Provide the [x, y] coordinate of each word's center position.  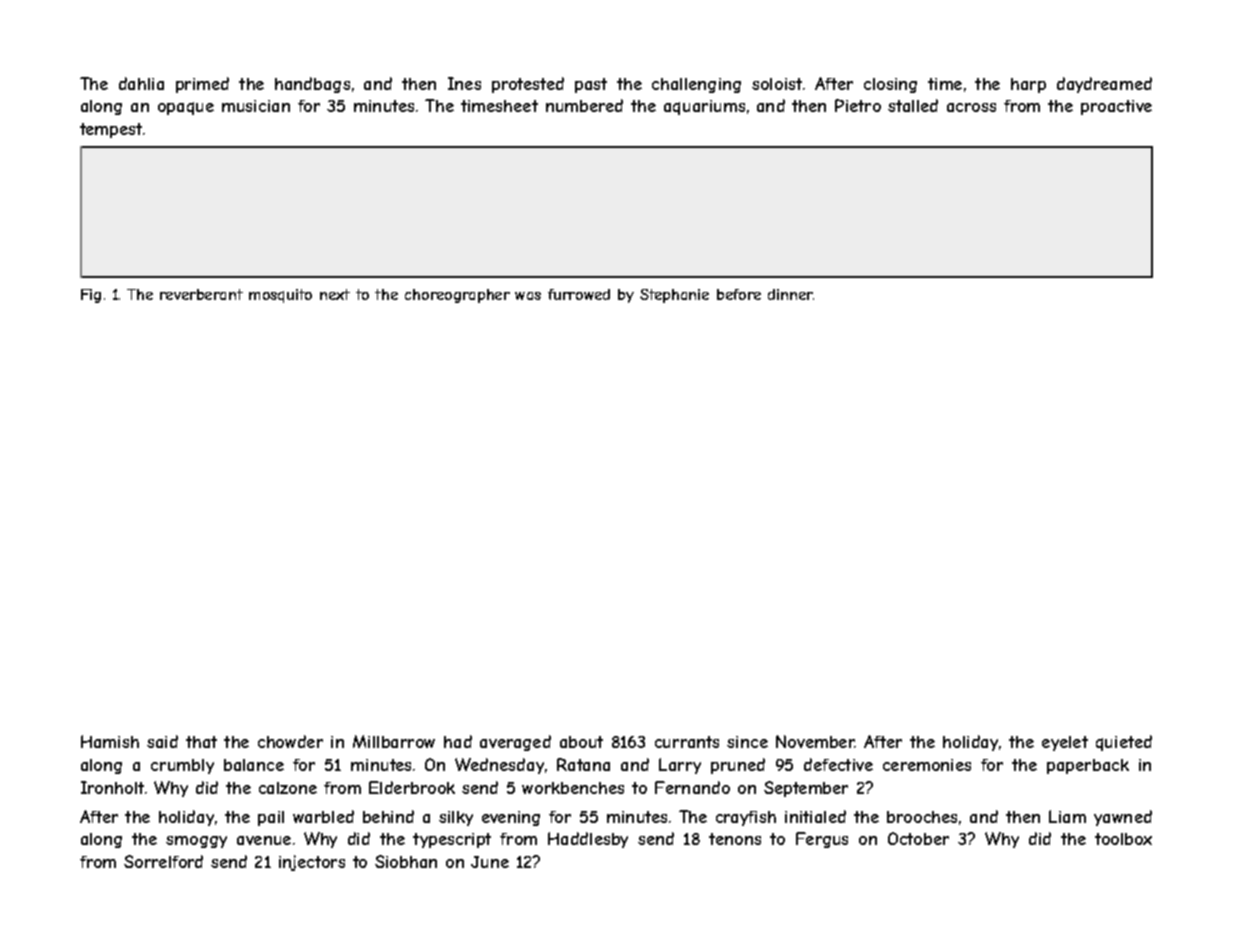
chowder [290, 741]
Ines [464, 83]
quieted [1124, 743]
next [335, 294]
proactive [1116, 107]
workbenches [573, 788]
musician [256, 106]
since [747, 742]
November [815, 741]
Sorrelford [163, 861]
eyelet [1065, 743]
